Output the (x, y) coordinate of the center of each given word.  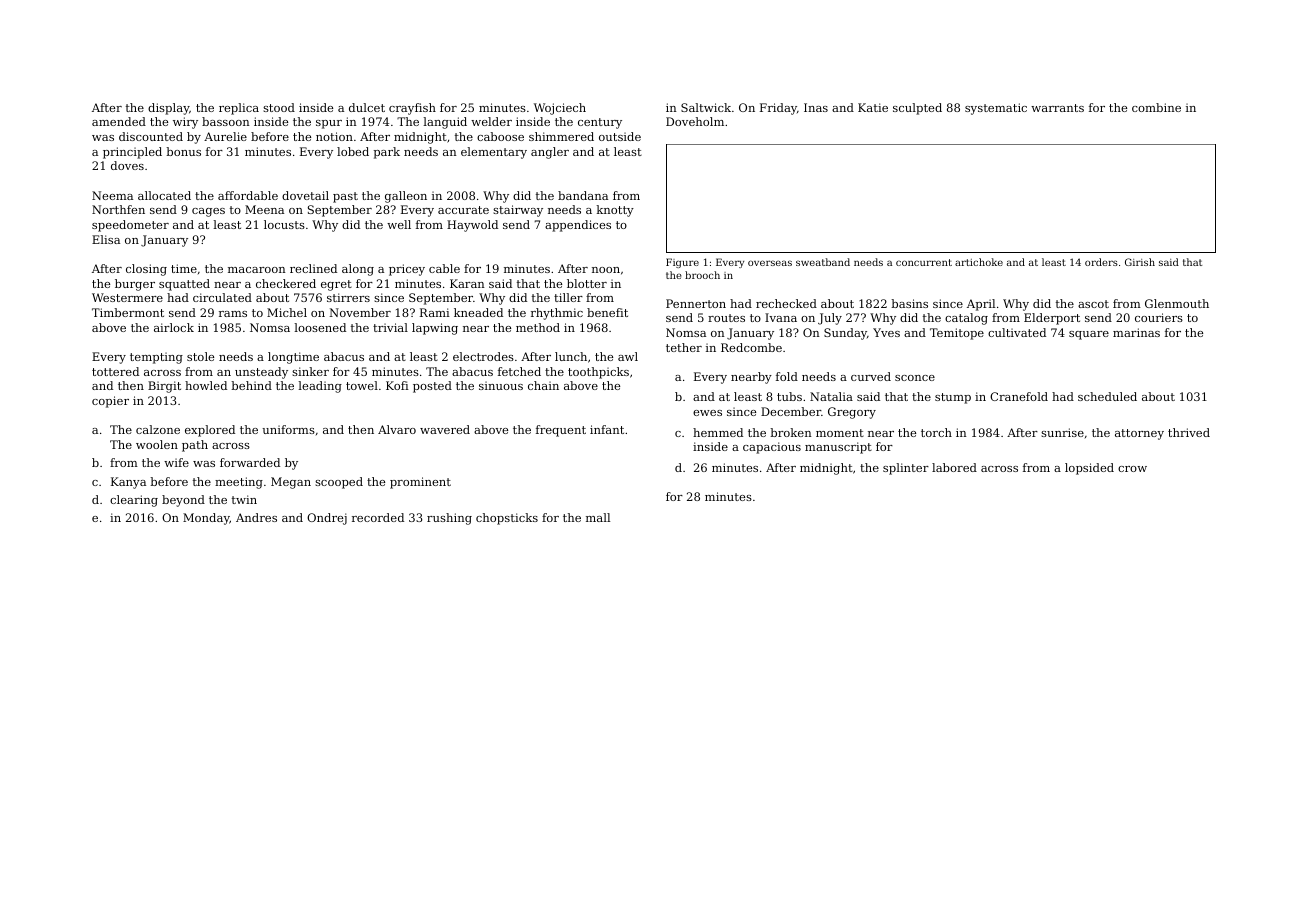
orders (1101, 262)
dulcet (367, 107)
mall (598, 517)
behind (251, 385)
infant (607, 429)
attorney (1139, 434)
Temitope (957, 334)
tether (684, 347)
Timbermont (128, 312)
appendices (578, 226)
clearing (134, 501)
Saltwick (706, 107)
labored (954, 467)
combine (1156, 107)
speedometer (130, 226)
